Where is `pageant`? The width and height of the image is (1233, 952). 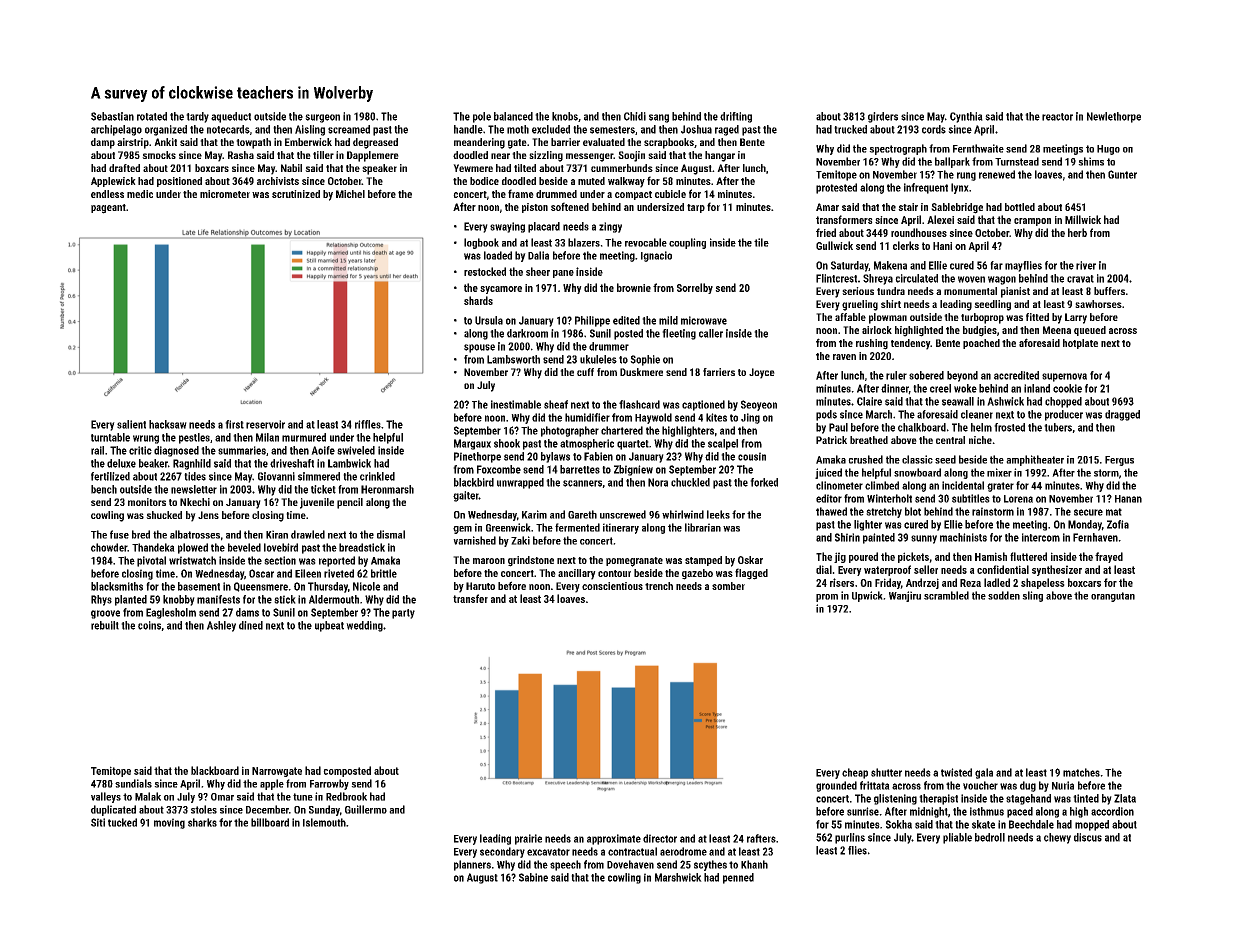 pageant is located at coordinates (108, 209).
